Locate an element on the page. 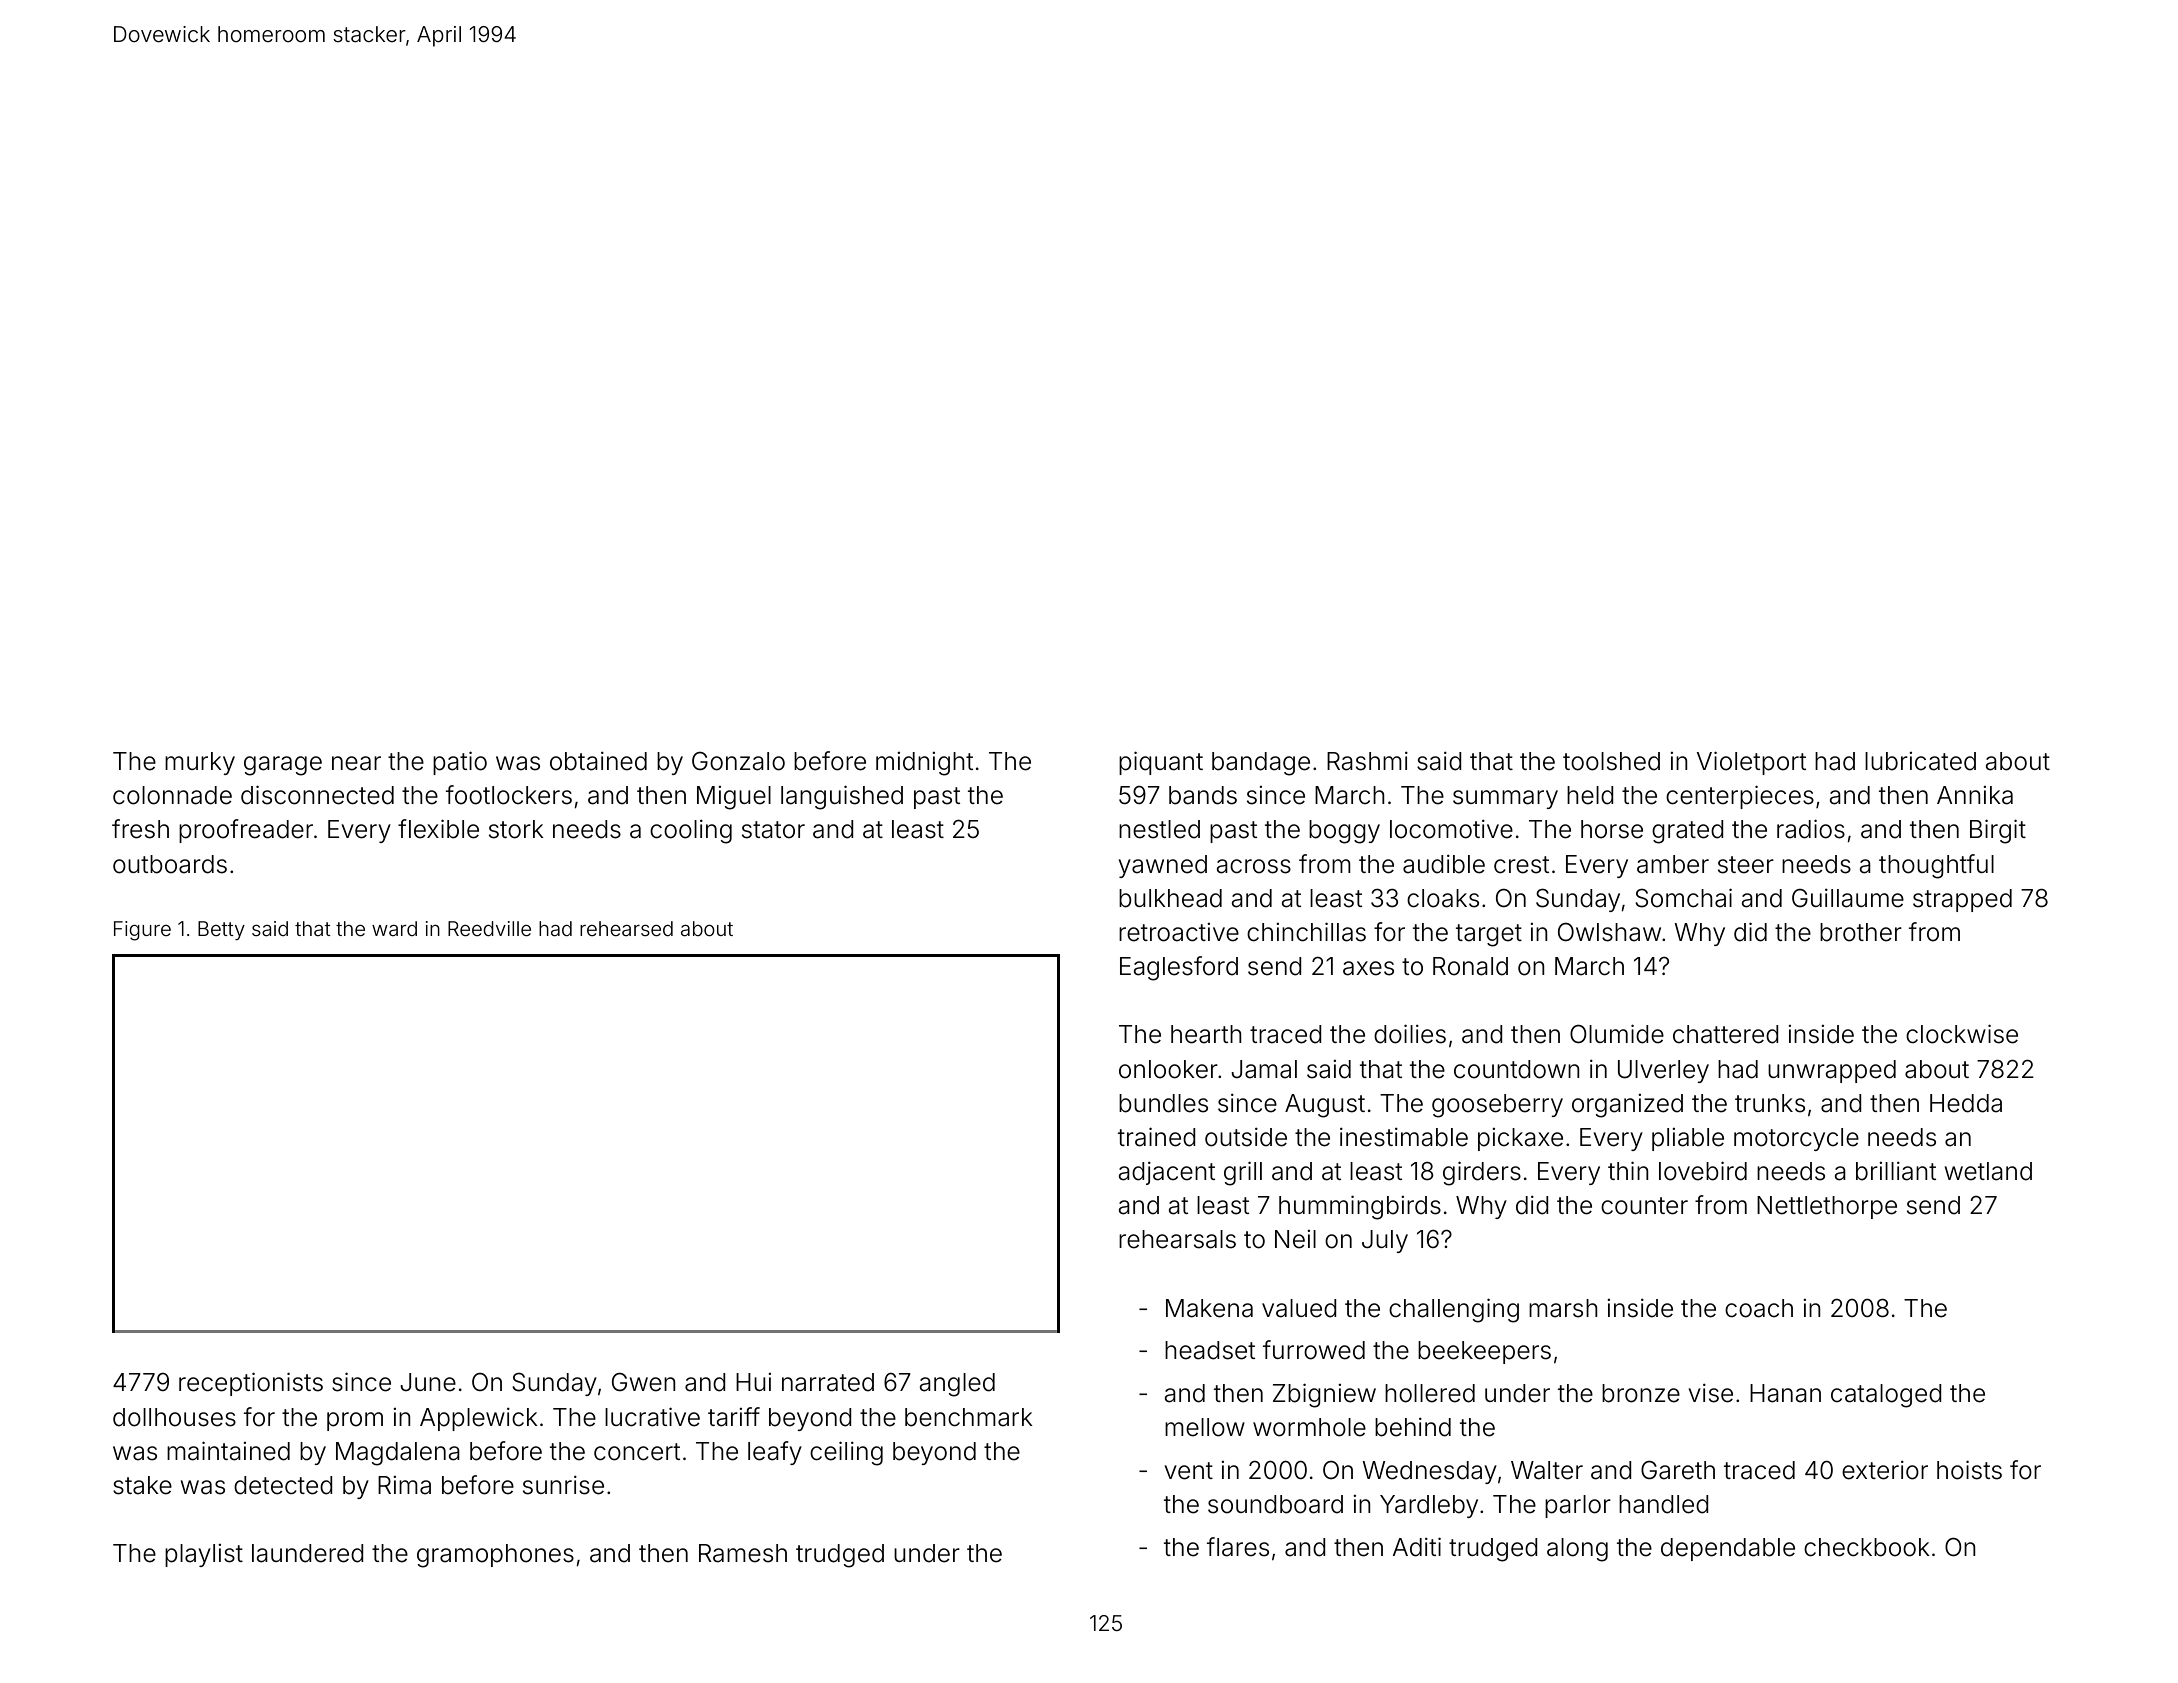 The image size is (2178, 1683). midnight is located at coordinates (924, 764).
